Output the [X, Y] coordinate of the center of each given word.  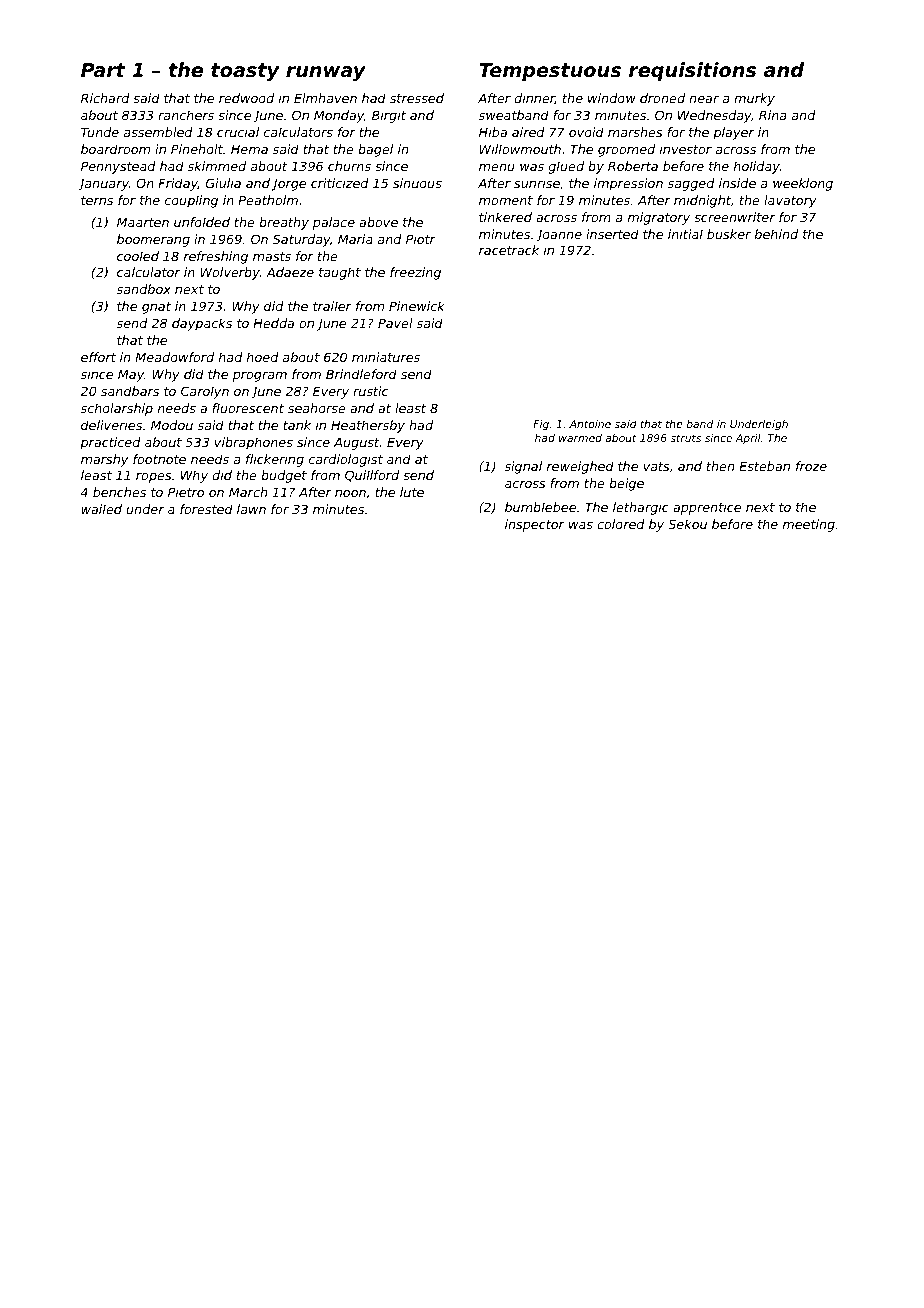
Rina [772, 115]
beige [626, 484]
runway [326, 73]
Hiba [493, 132]
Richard [105, 98]
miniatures [386, 357]
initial [685, 234]
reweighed [580, 467]
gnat [156, 308]
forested [206, 509]
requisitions [692, 71]
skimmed [217, 166]
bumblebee [540, 507]
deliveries [111, 425]
